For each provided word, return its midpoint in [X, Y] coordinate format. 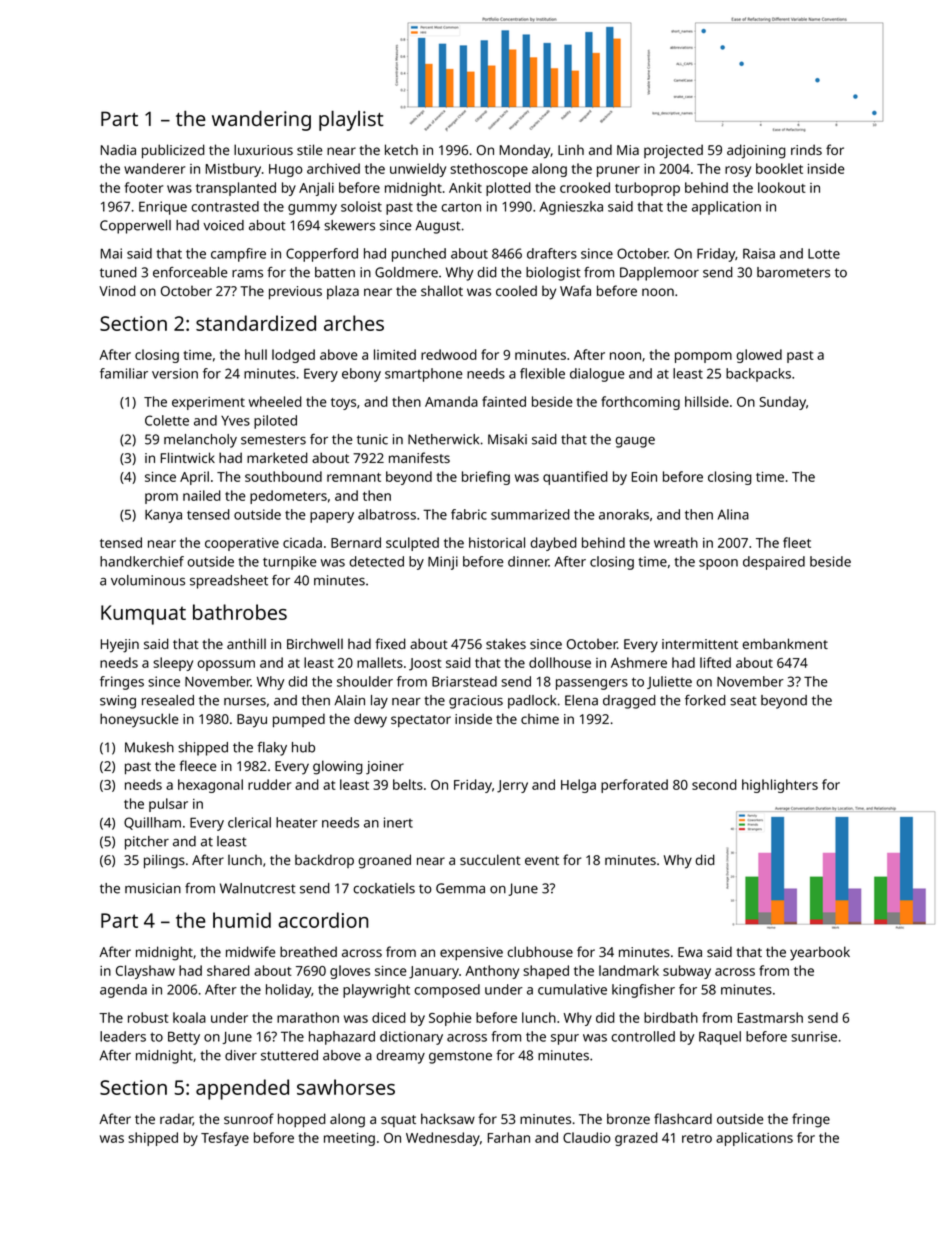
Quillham [152, 823]
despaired [774, 563]
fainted [504, 401]
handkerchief [142, 561]
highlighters [780, 786]
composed [447, 991]
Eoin [644, 477]
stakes [506, 643]
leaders [123, 1036]
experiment [208, 403]
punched [419, 255]
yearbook [820, 953]
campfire [238, 255]
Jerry [512, 786]
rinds [806, 149]
